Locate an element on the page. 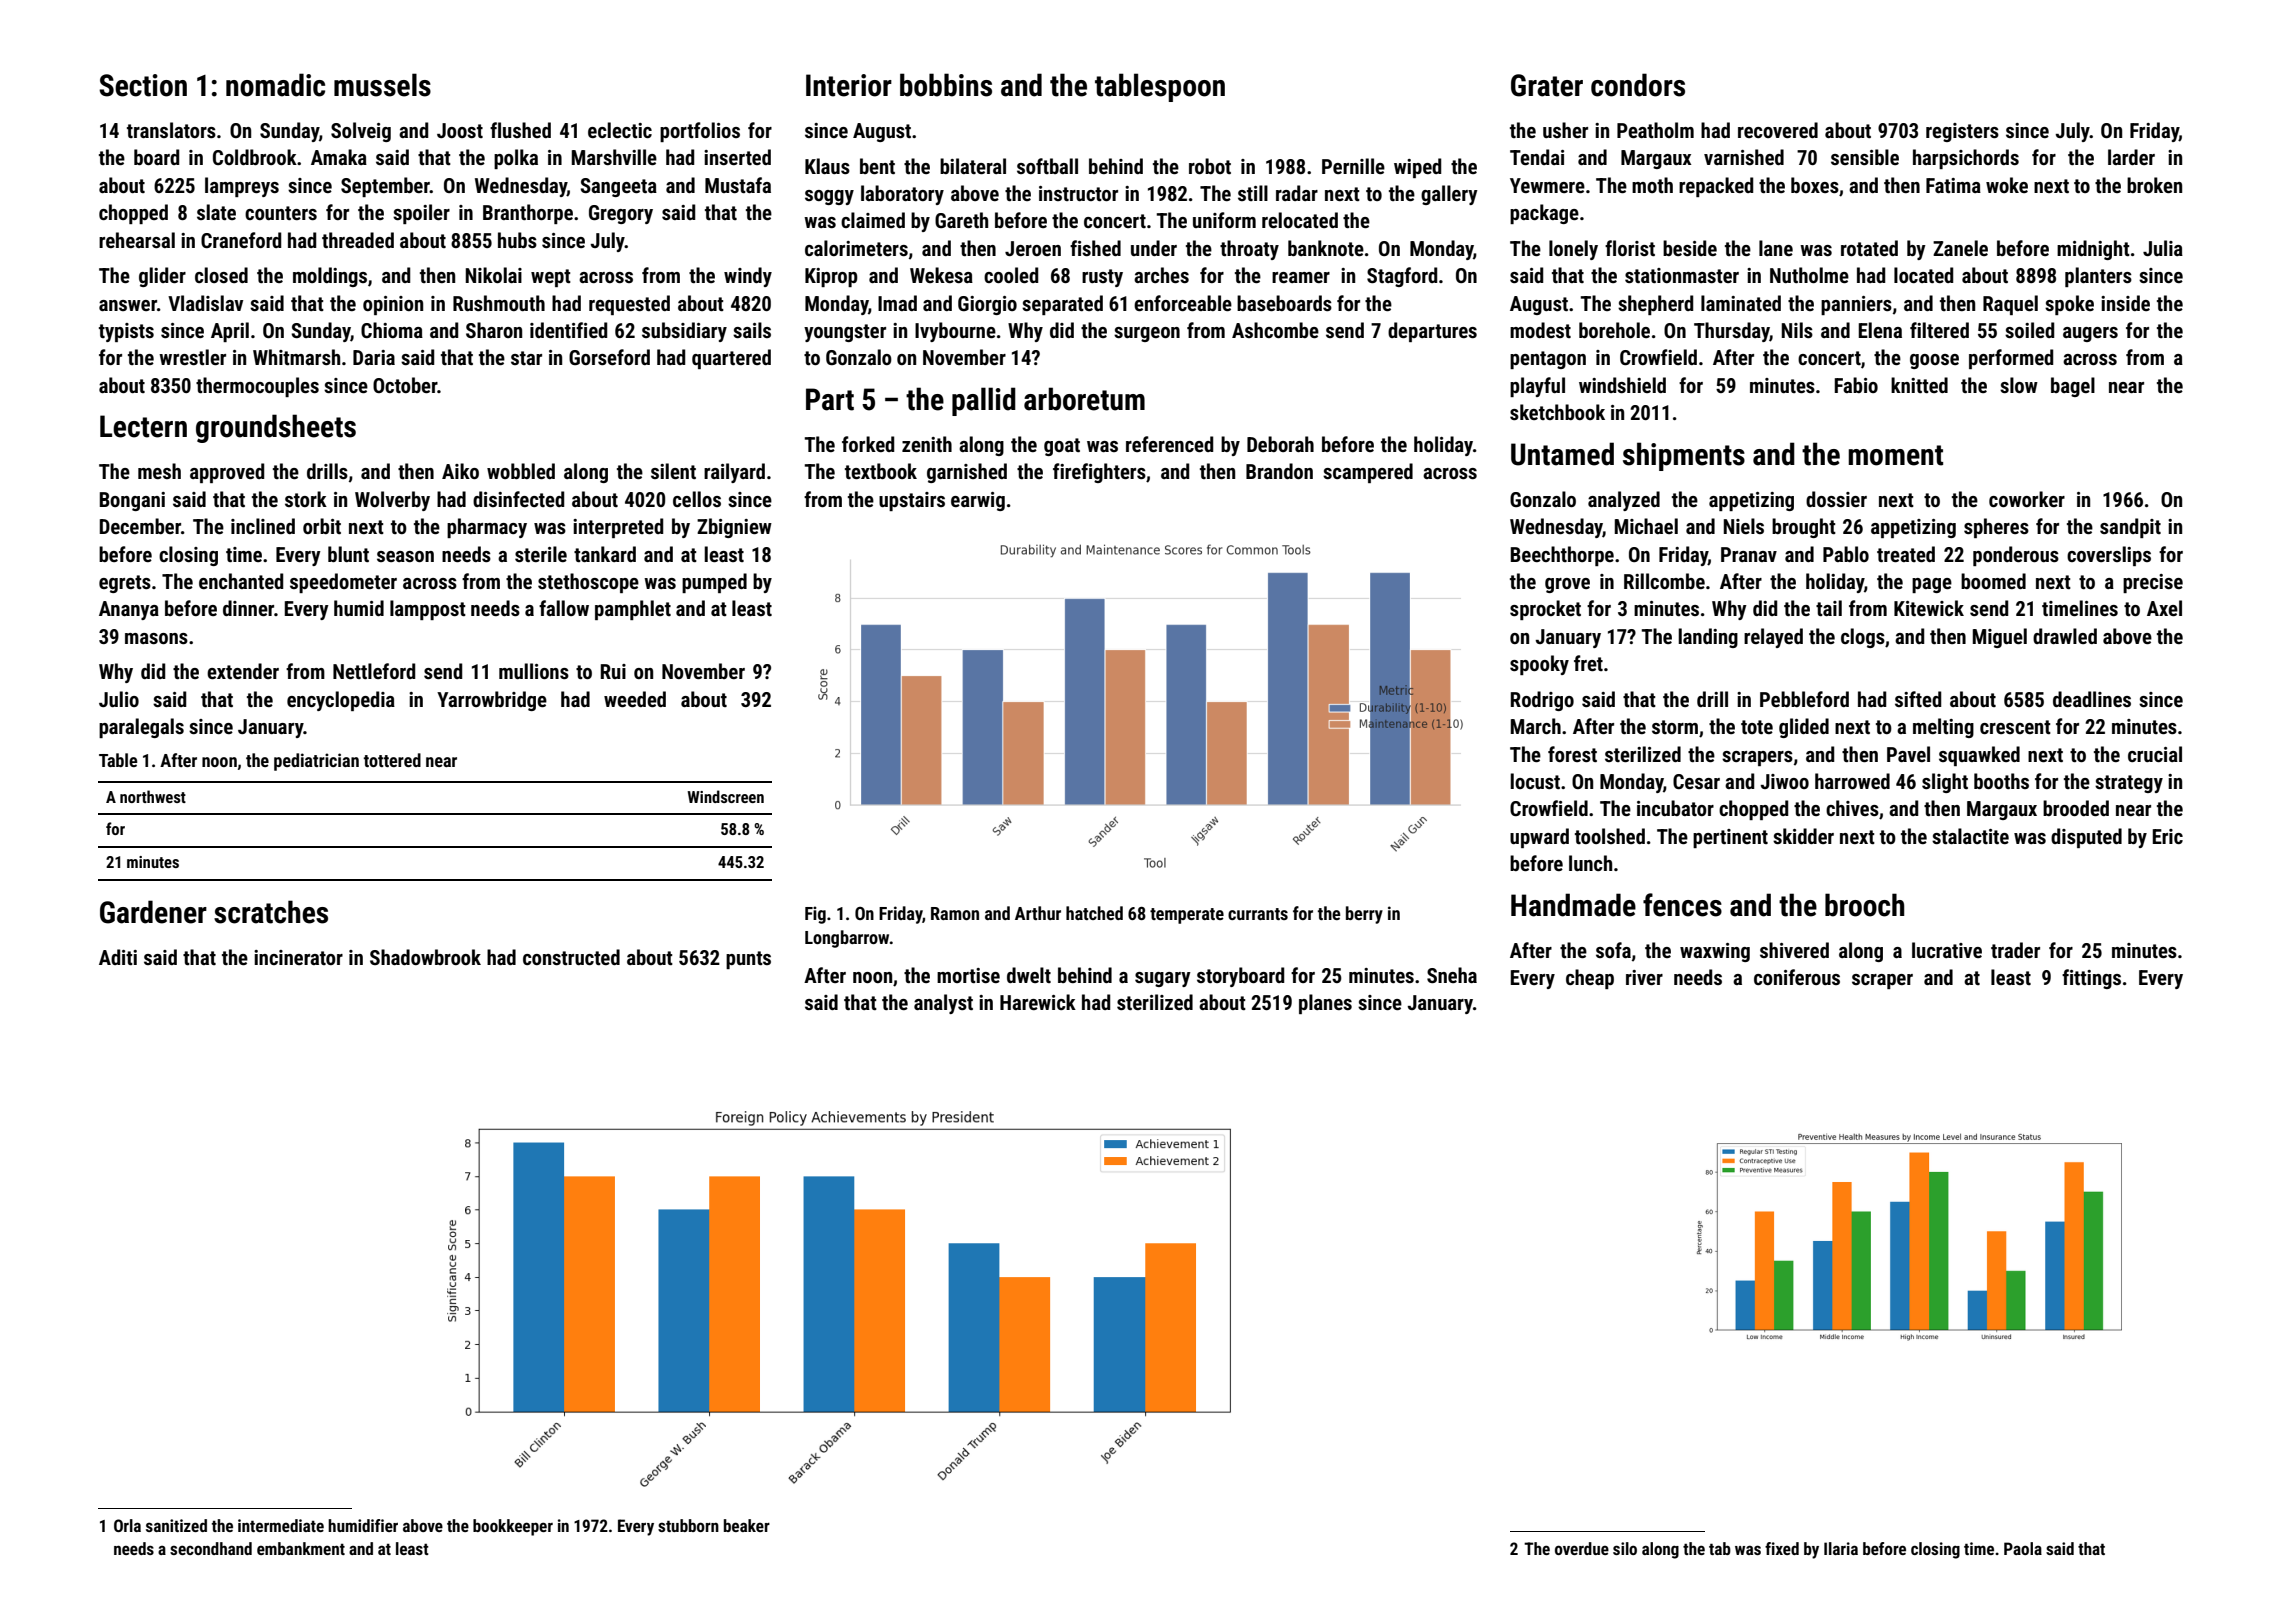 This document has height=1614, width=2282. currants is located at coordinates (1258, 914).
